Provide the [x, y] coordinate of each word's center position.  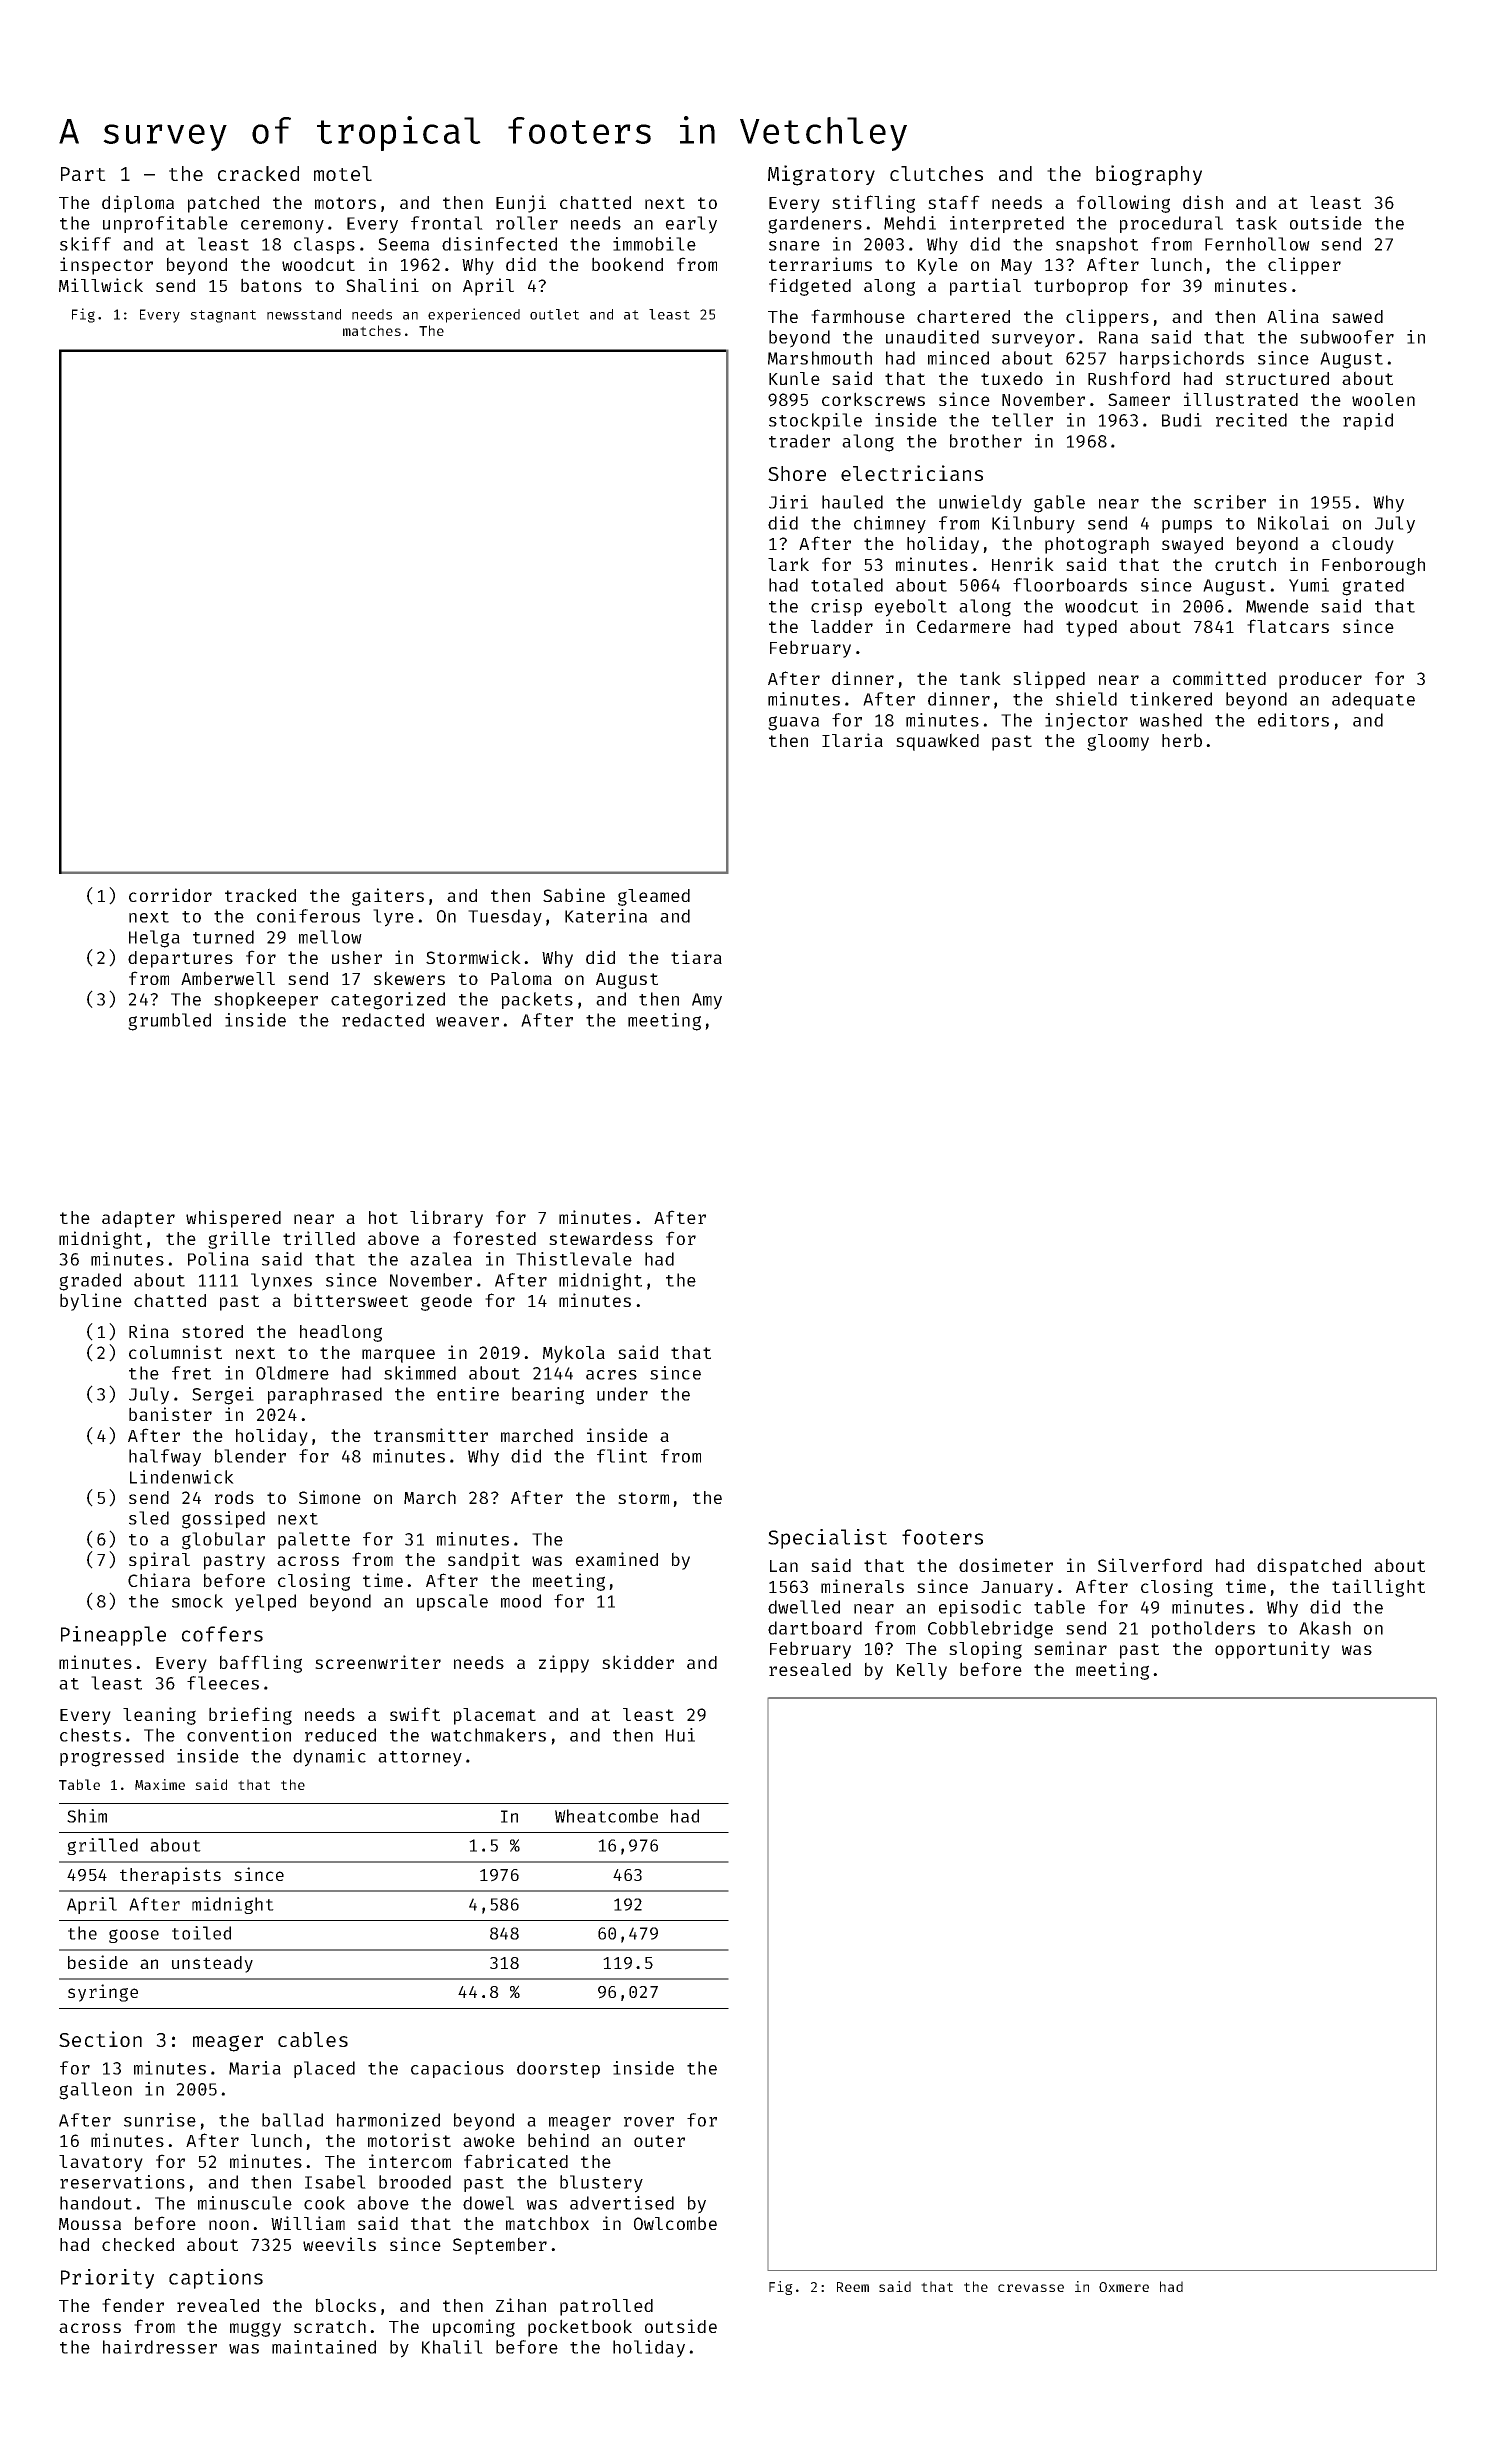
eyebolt [911, 608]
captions [216, 2279]
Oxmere [1124, 2287]
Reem [853, 2287]
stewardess [601, 1238]
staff [954, 202]
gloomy [1118, 742]
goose [134, 1936]
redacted [383, 1020]
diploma [138, 204]
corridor [170, 895]
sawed [1357, 316]
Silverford [1150, 1565]
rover [649, 2122]
